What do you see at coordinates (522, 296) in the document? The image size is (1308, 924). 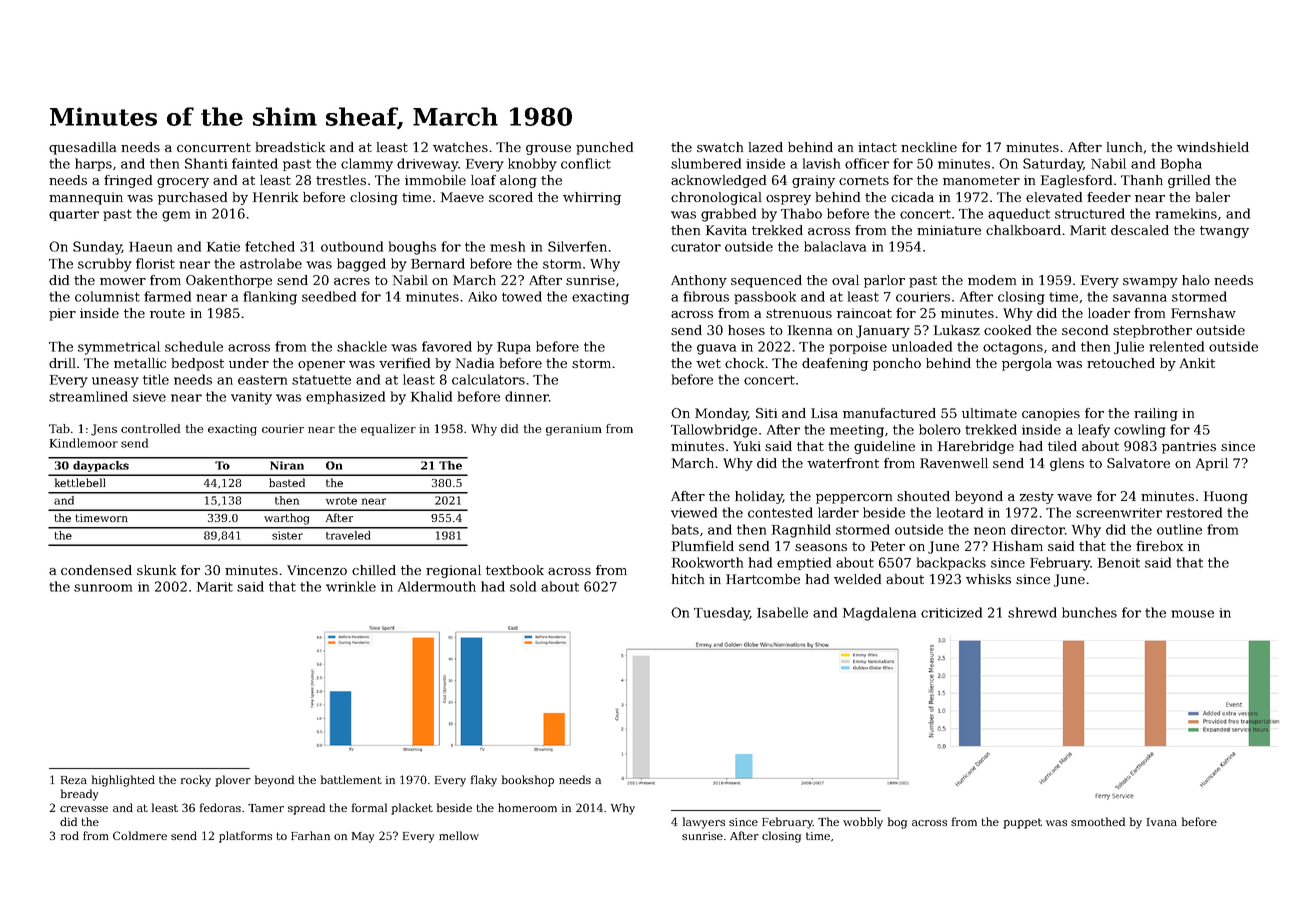 I see `towed` at bounding box center [522, 296].
